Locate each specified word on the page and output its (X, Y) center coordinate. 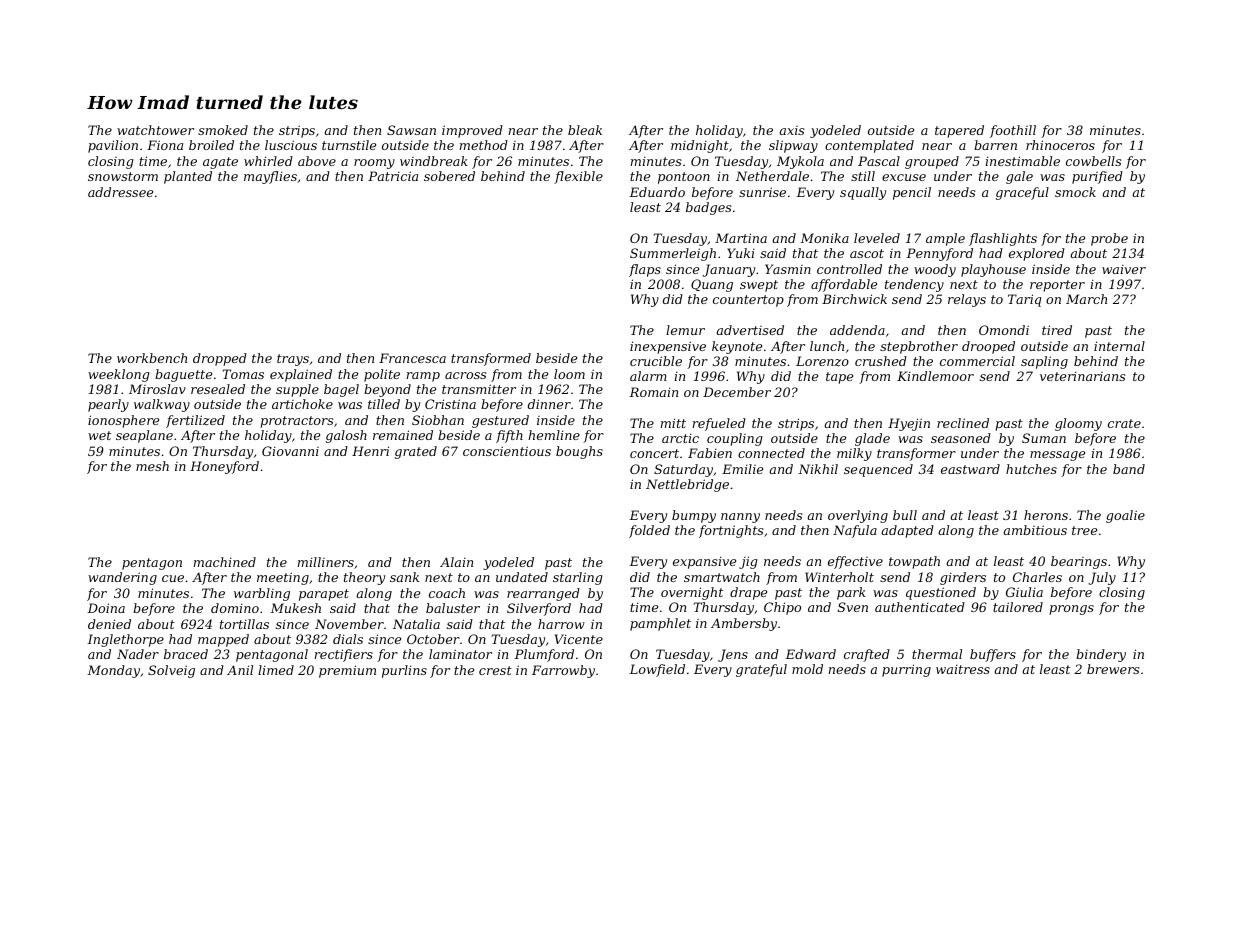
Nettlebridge (687, 485)
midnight (700, 146)
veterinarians (1082, 376)
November (349, 624)
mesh (152, 466)
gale (1019, 177)
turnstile (349, 145)
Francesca (412, 358)
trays (293, 360)
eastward (970, 469)
